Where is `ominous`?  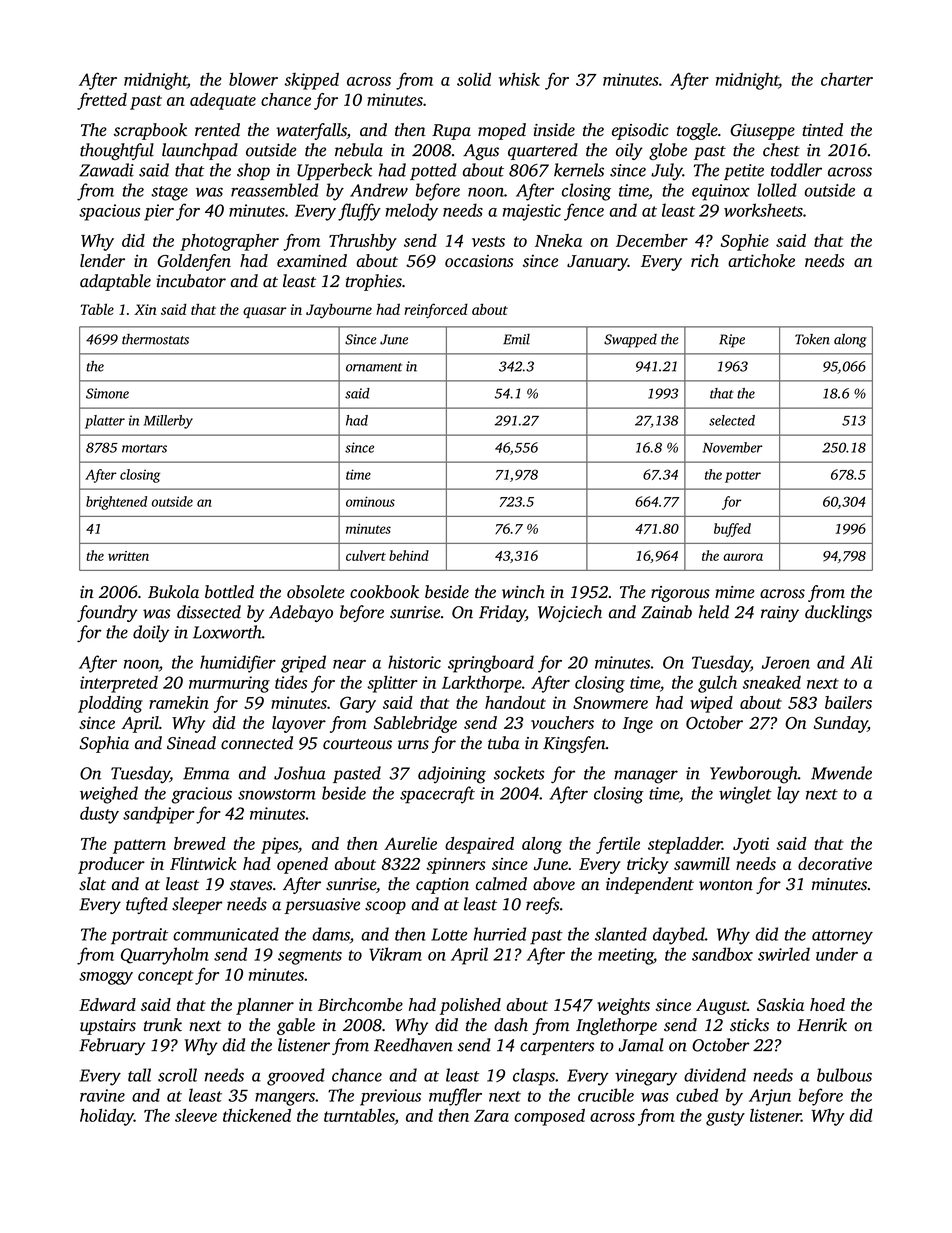
ominous is located at coordinates (370, 501).
